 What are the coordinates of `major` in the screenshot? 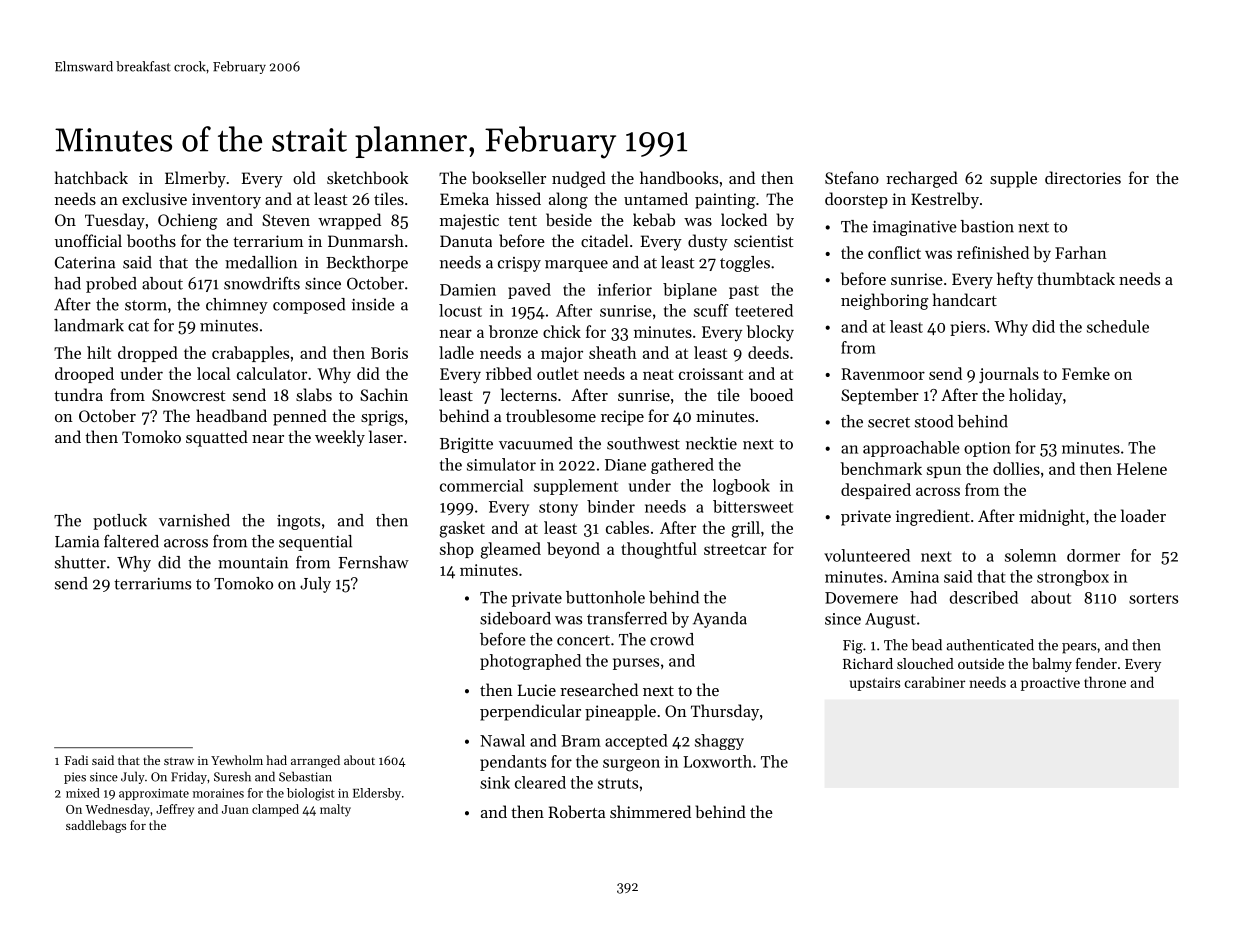 It's located at (562, 355).
